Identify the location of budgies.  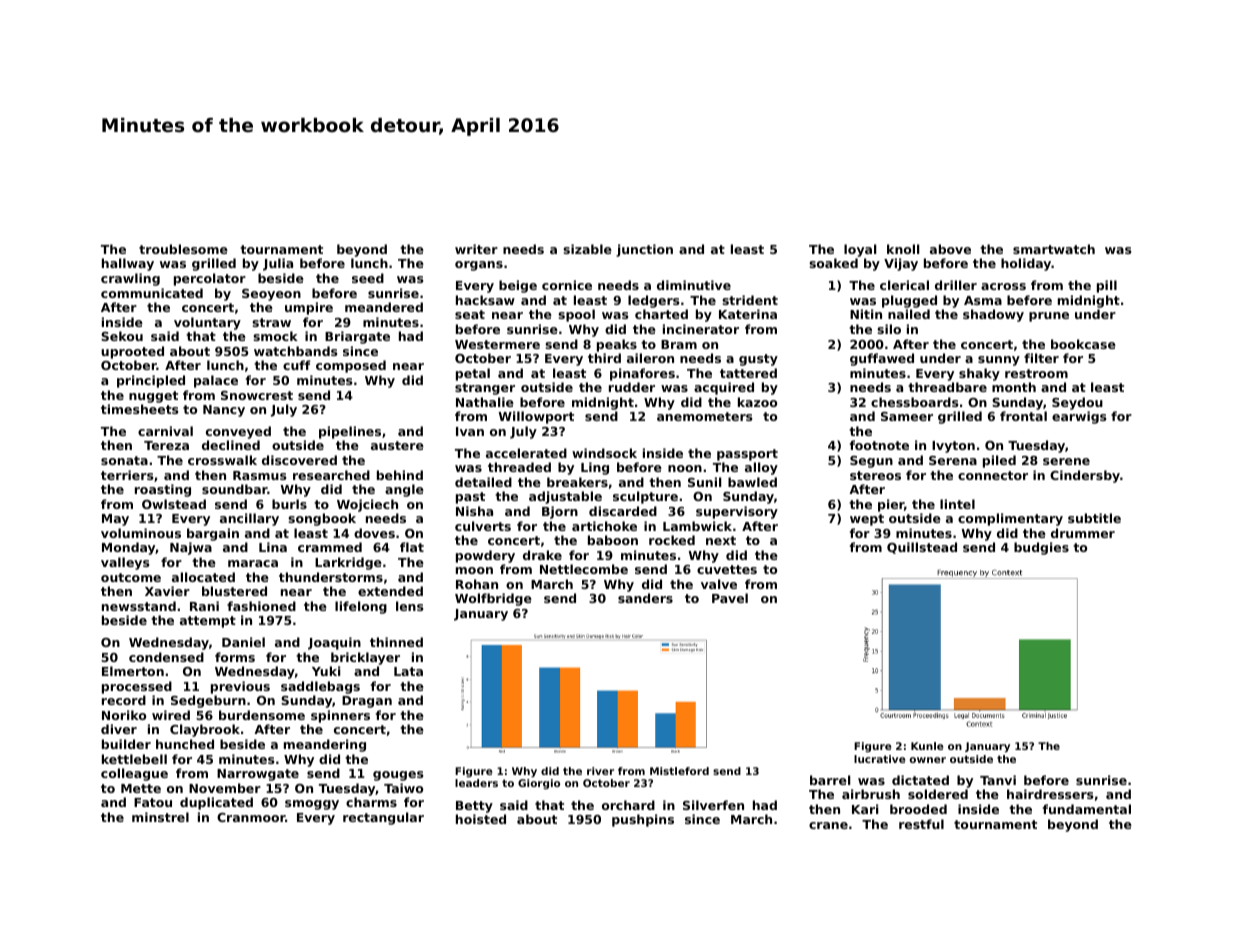
(1041, 548).
